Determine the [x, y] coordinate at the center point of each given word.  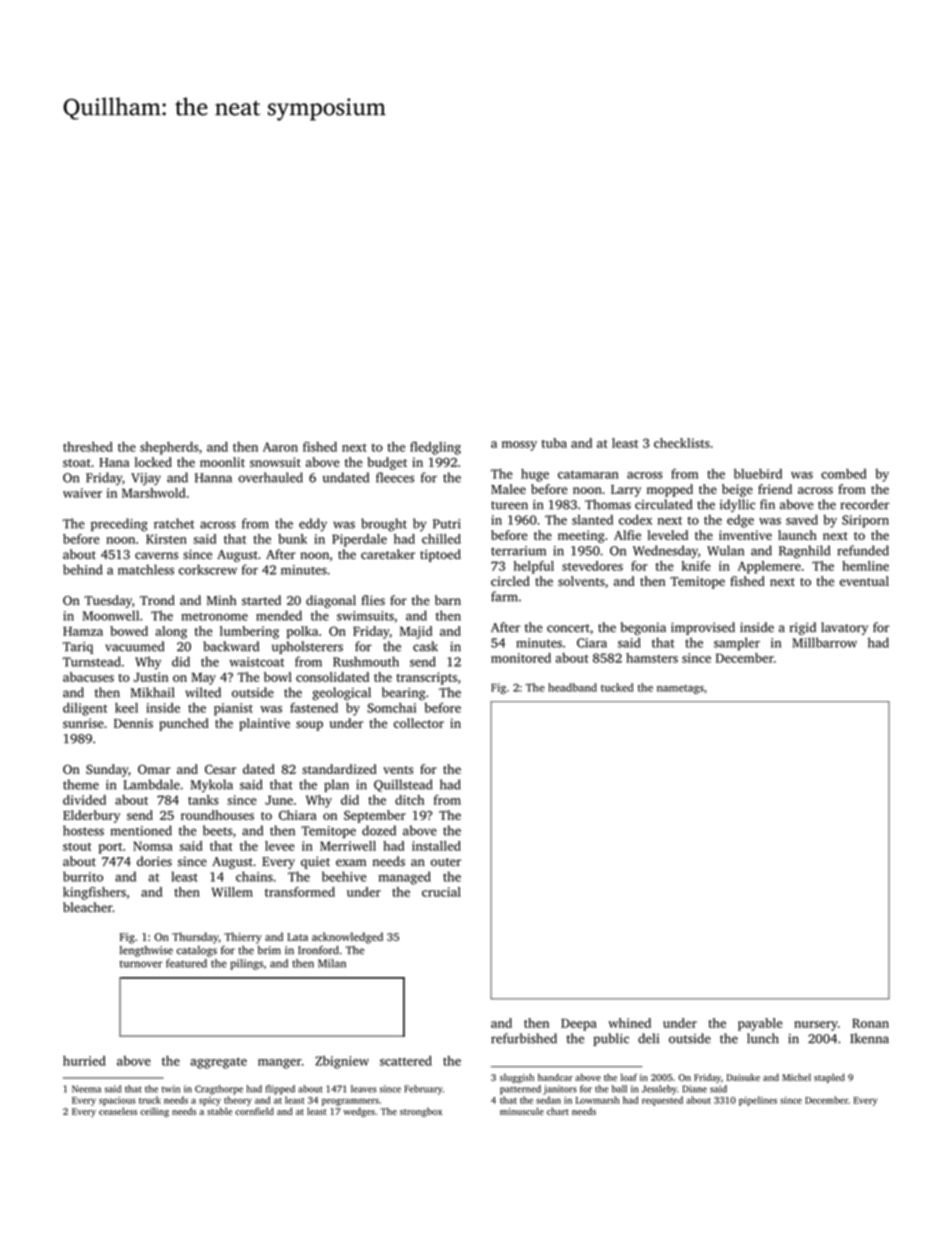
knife [696, 566]
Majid [416, 632]
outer [446, 862]
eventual [864, 581]
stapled [829, 1078]
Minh [221, 600]
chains [254, 876]
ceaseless [118, 1111]
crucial [441, 892]
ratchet [174, 523]
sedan [548, 1100]
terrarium [518, 551]
